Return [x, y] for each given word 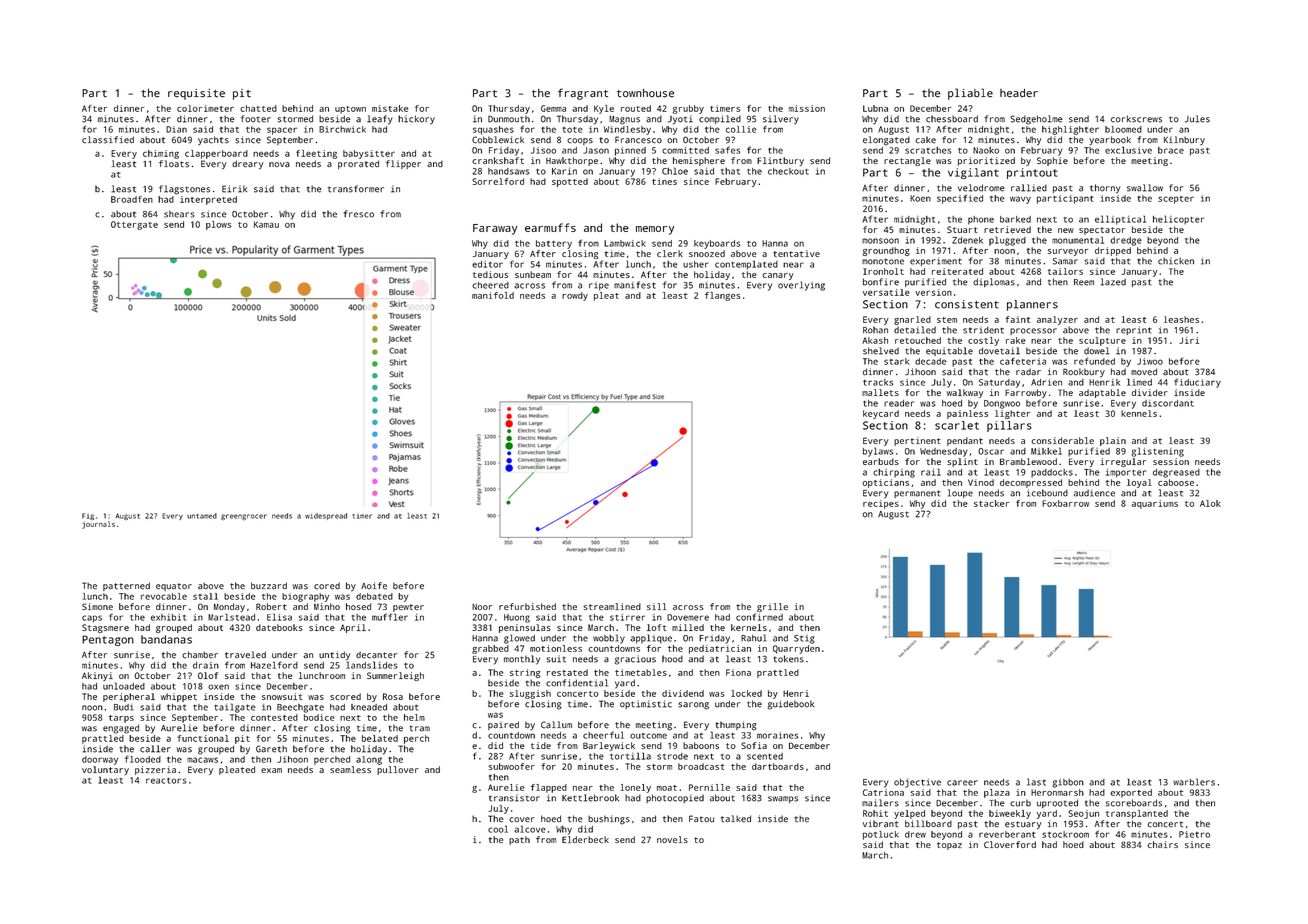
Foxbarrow [1065, 503]
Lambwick [625, 243]
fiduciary [1197, 383]
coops [580, 141]
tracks [878, 382]
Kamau [266, 224]
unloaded [124, 686]
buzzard [269, 586]
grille [772, 607]
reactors [166, 780]
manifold [493, 295]
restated [567, 672]
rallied [1029, 188]
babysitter [369, 154]
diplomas [994, 282]
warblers [1194, 782]
